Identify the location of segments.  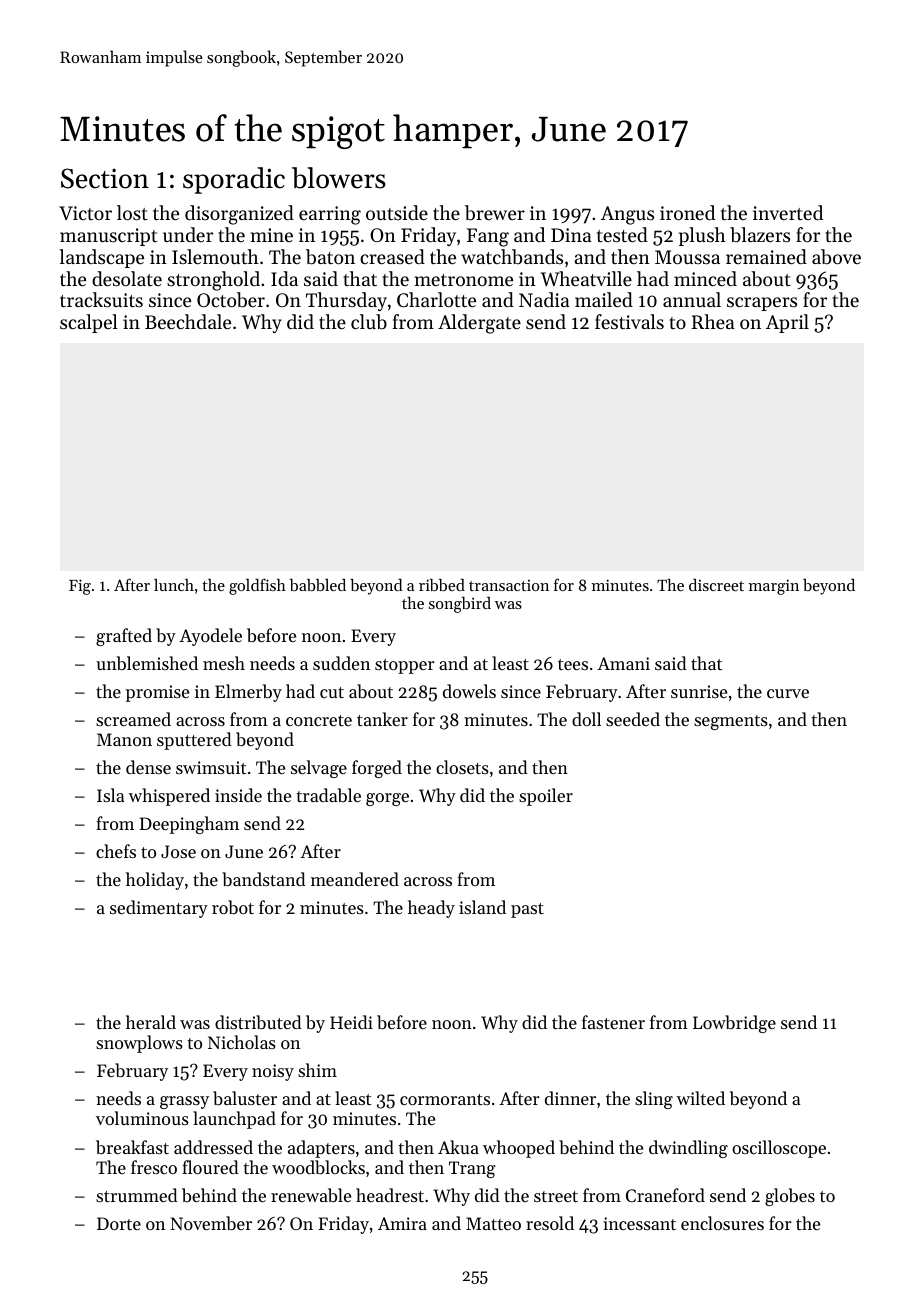
(731, 722).
